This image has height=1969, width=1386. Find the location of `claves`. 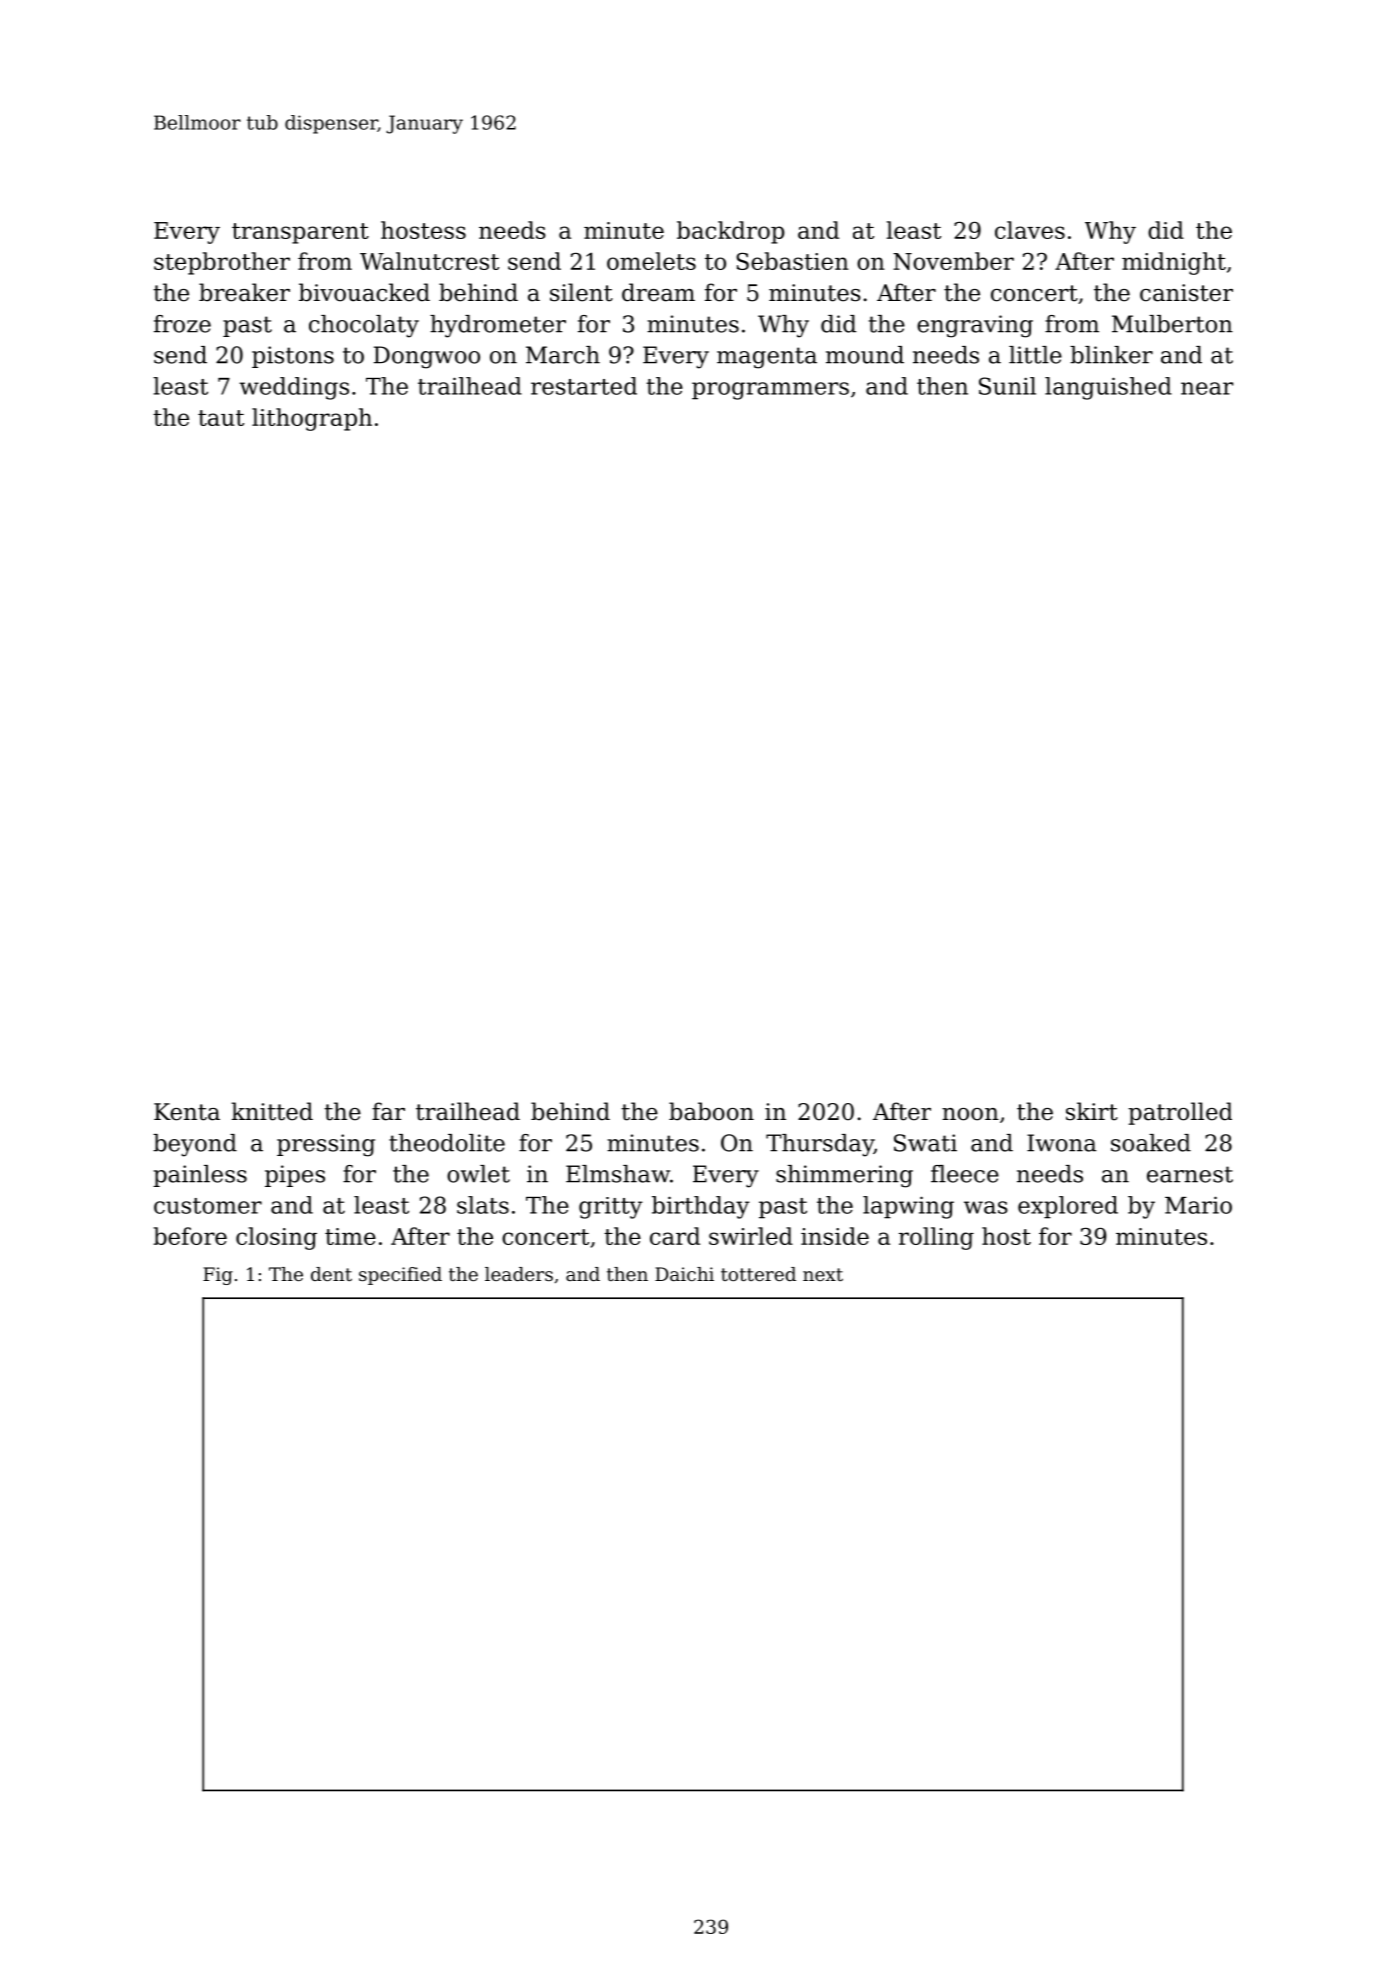

claves is located at coordinates (1030, 230).
